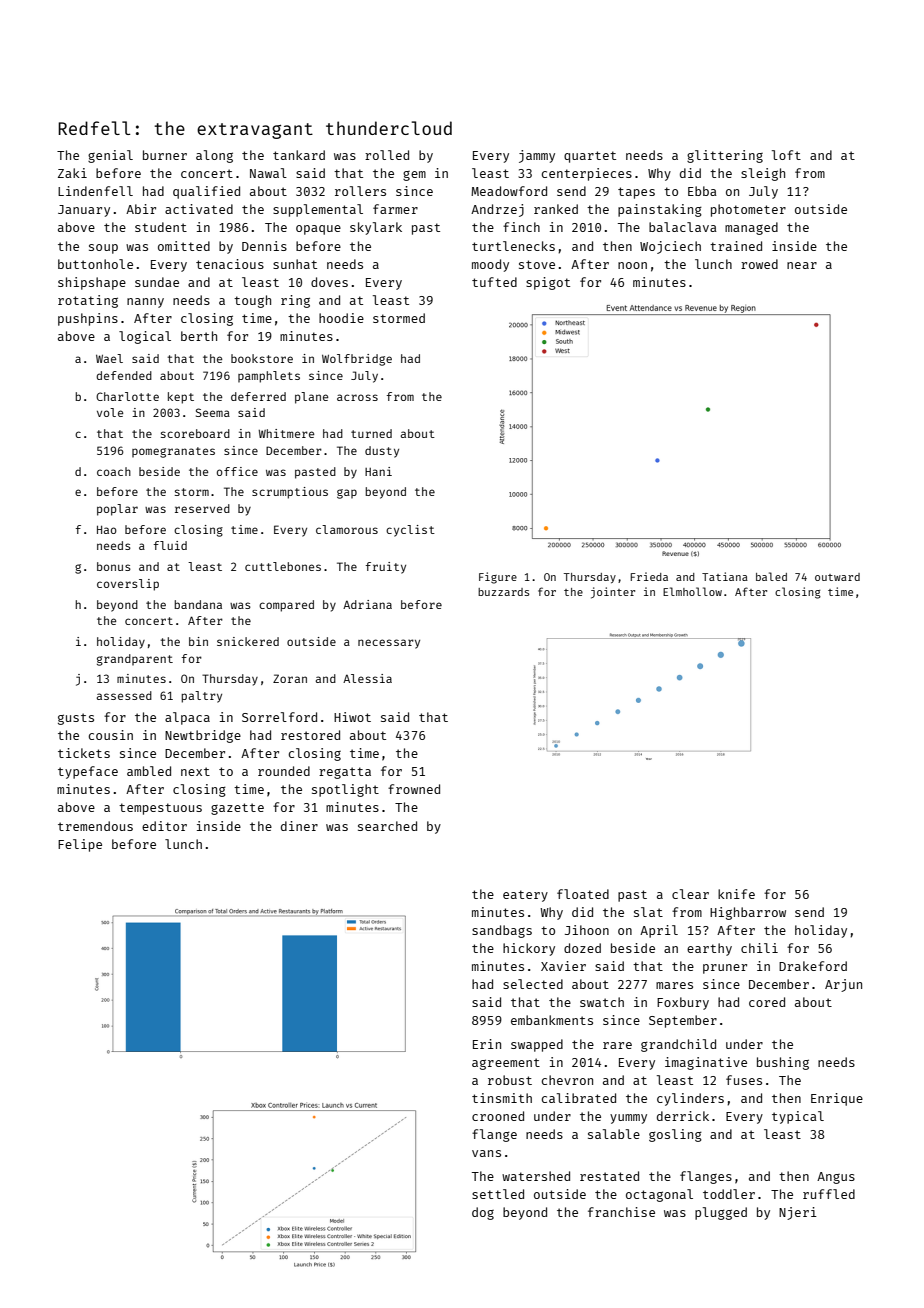 The image size is (924, 1308). Describe the element at coordinates (494, 282) in the screenshot. I see `tufted` at that location.
